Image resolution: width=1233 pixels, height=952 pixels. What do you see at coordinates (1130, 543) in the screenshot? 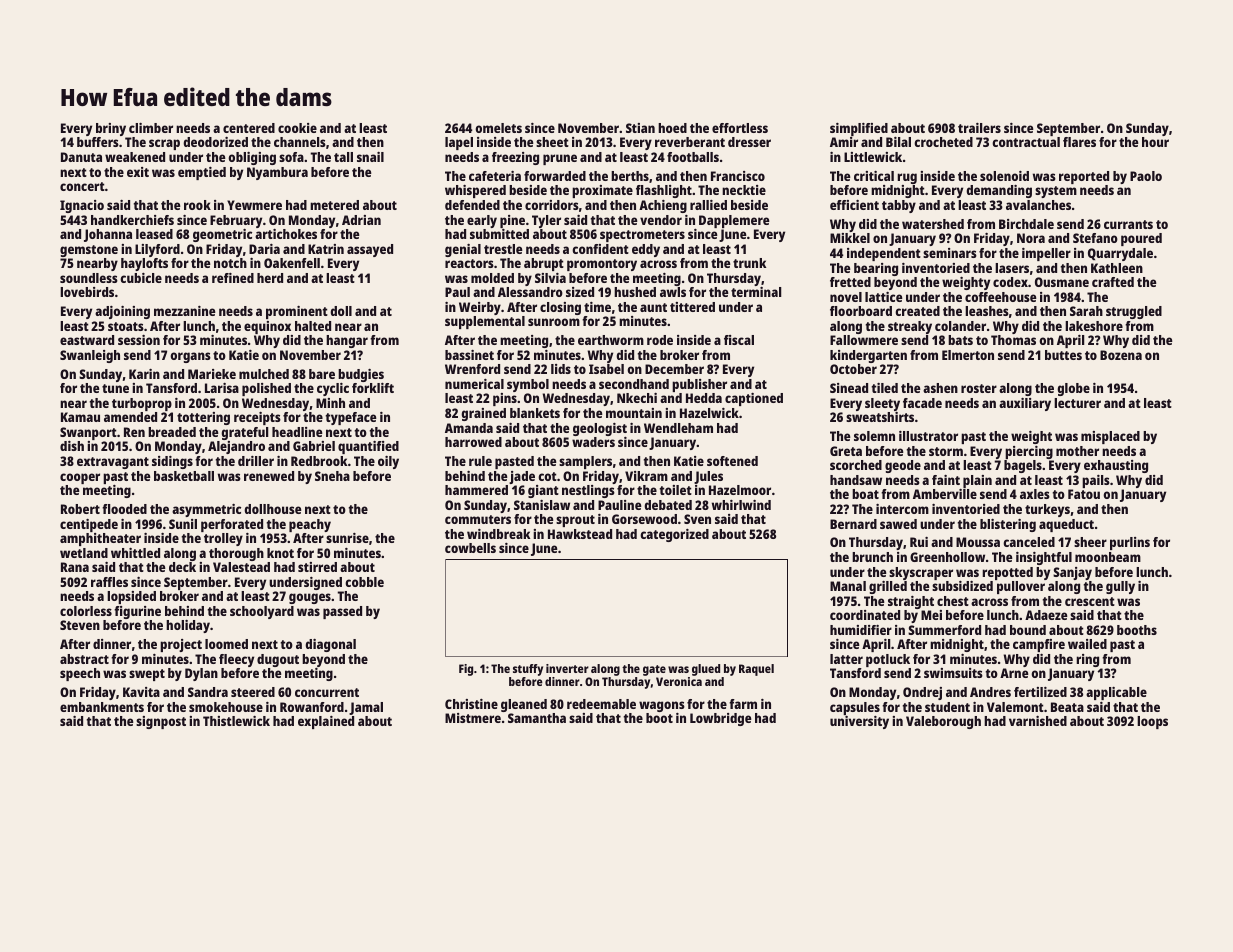
I see `purlins` at bounding box center [1130, 543].
